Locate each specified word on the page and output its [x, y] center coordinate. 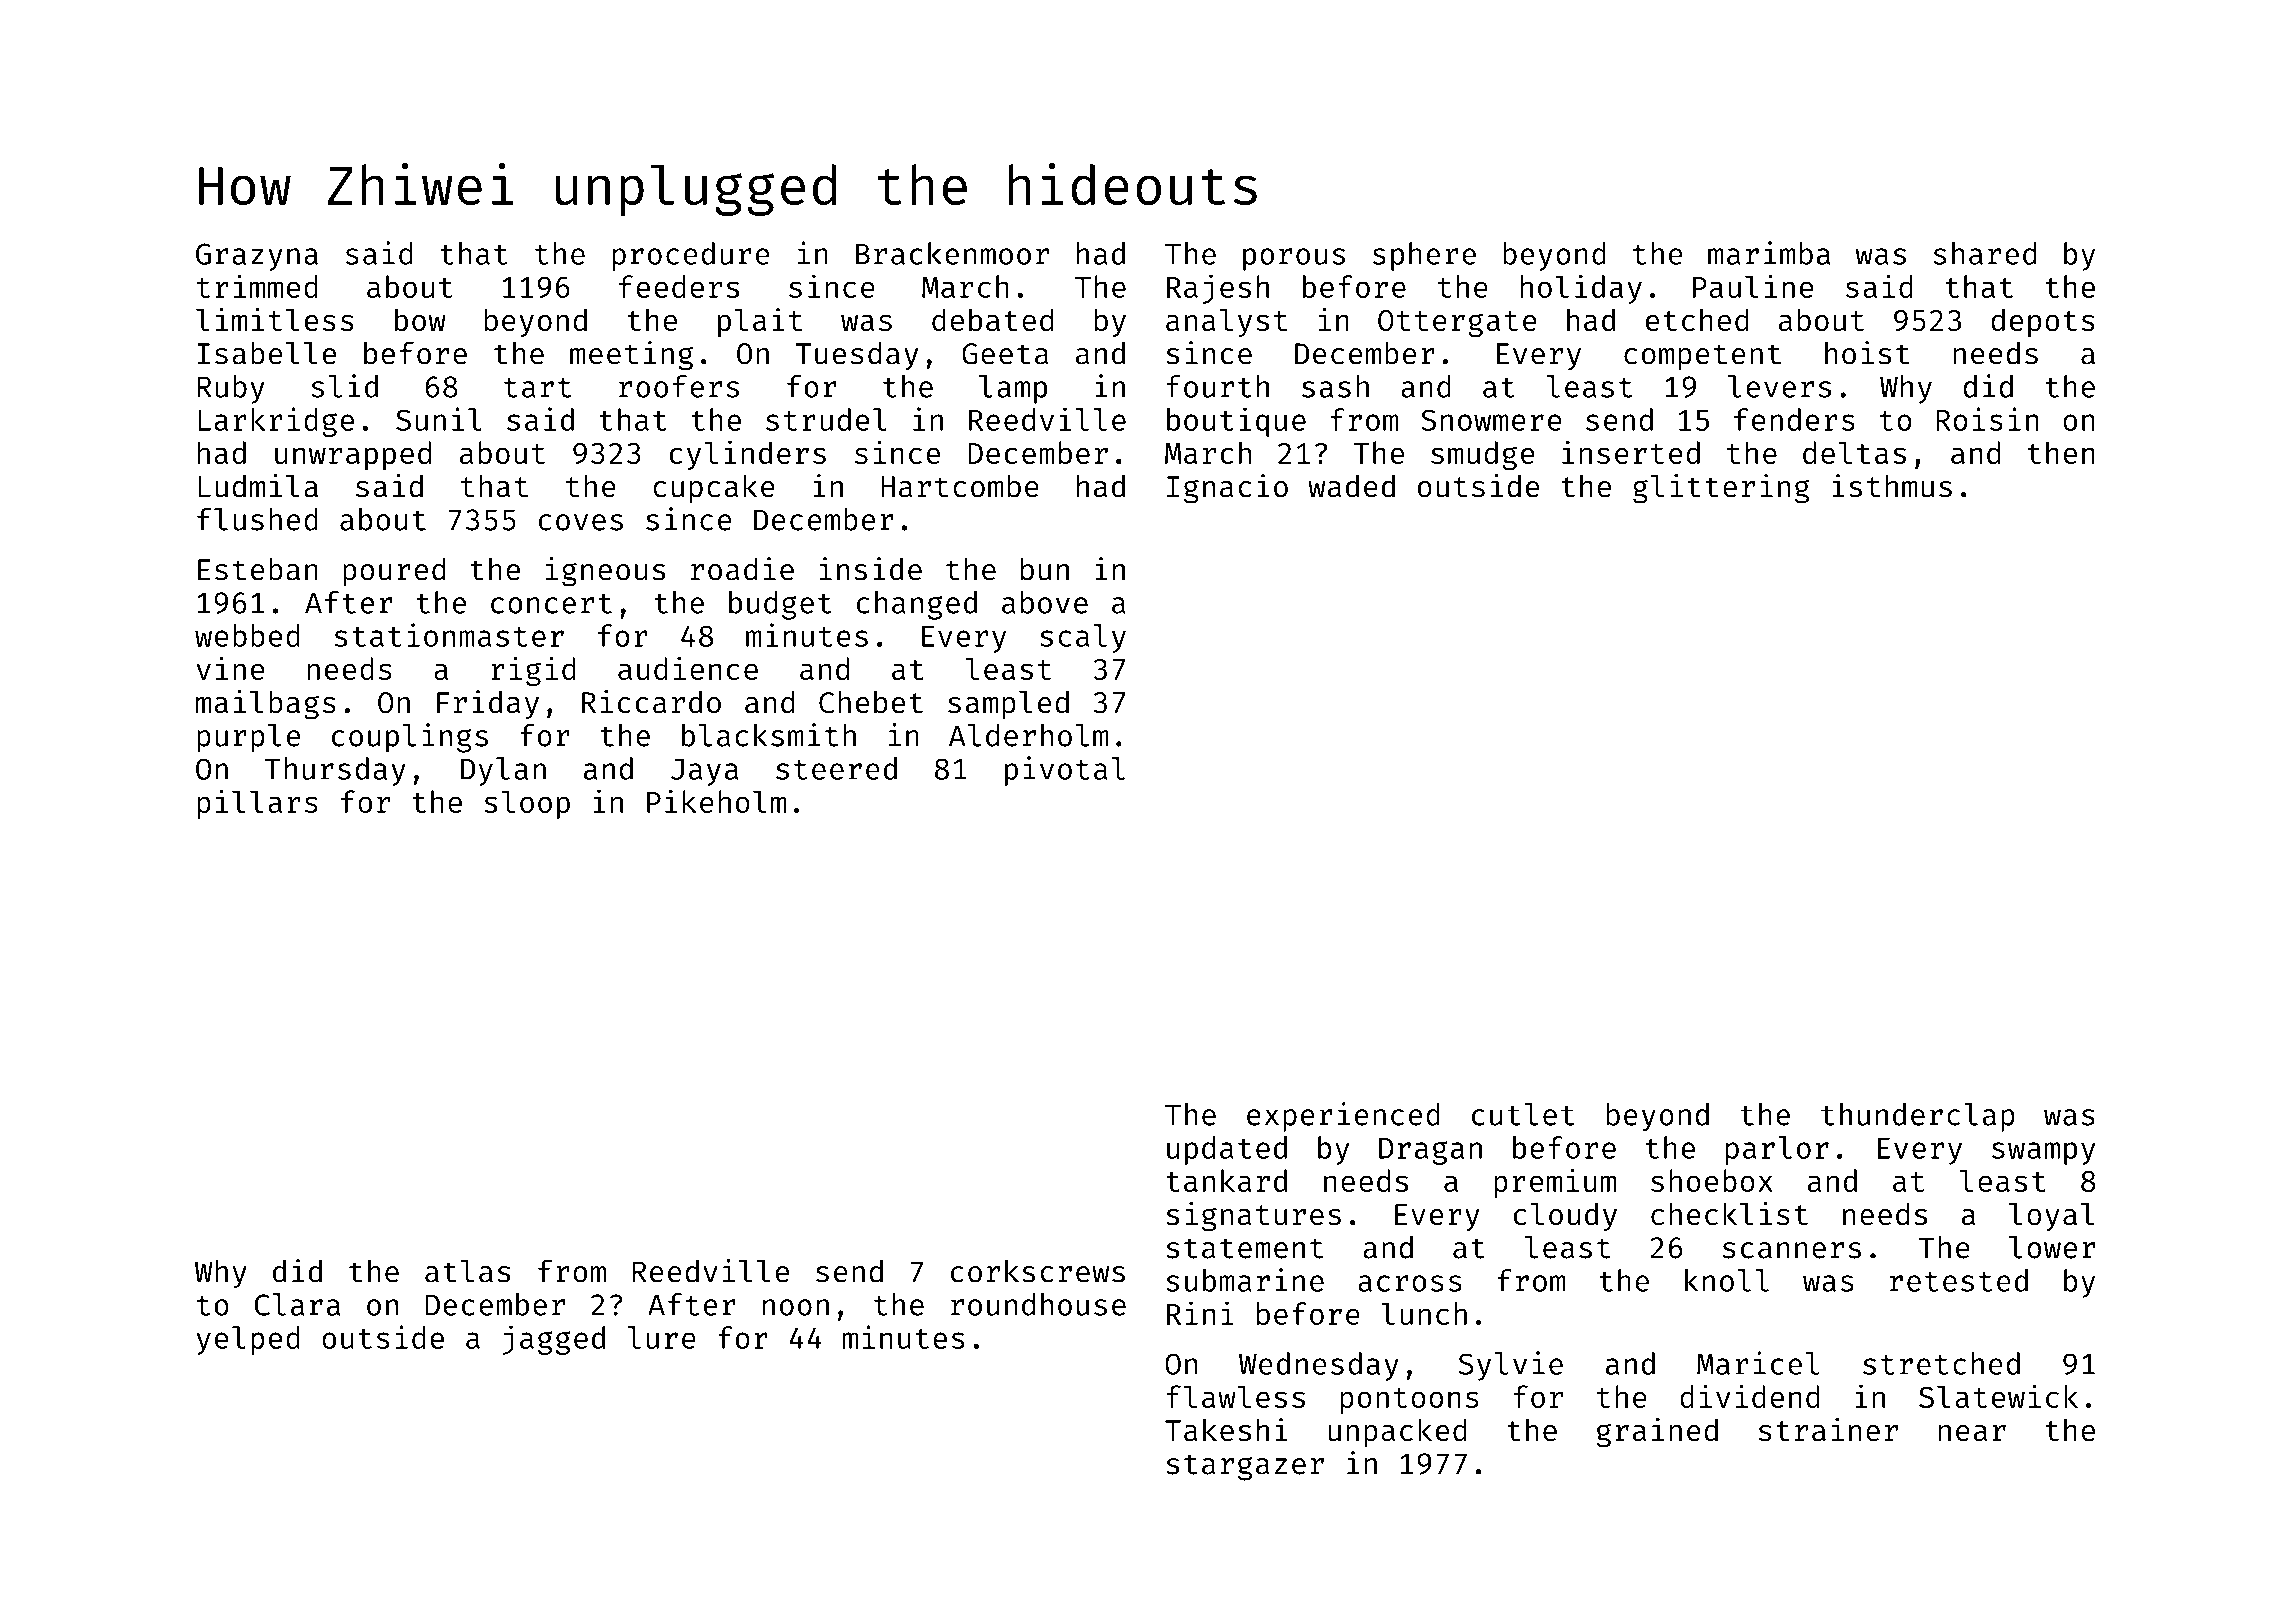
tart [537, 388]
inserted [1631, 452]
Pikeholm [716, 801]
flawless [1236, 1396]
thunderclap [1918, 1117]
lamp [1013, 389]
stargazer [1245, 1467]
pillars [257, 804]
